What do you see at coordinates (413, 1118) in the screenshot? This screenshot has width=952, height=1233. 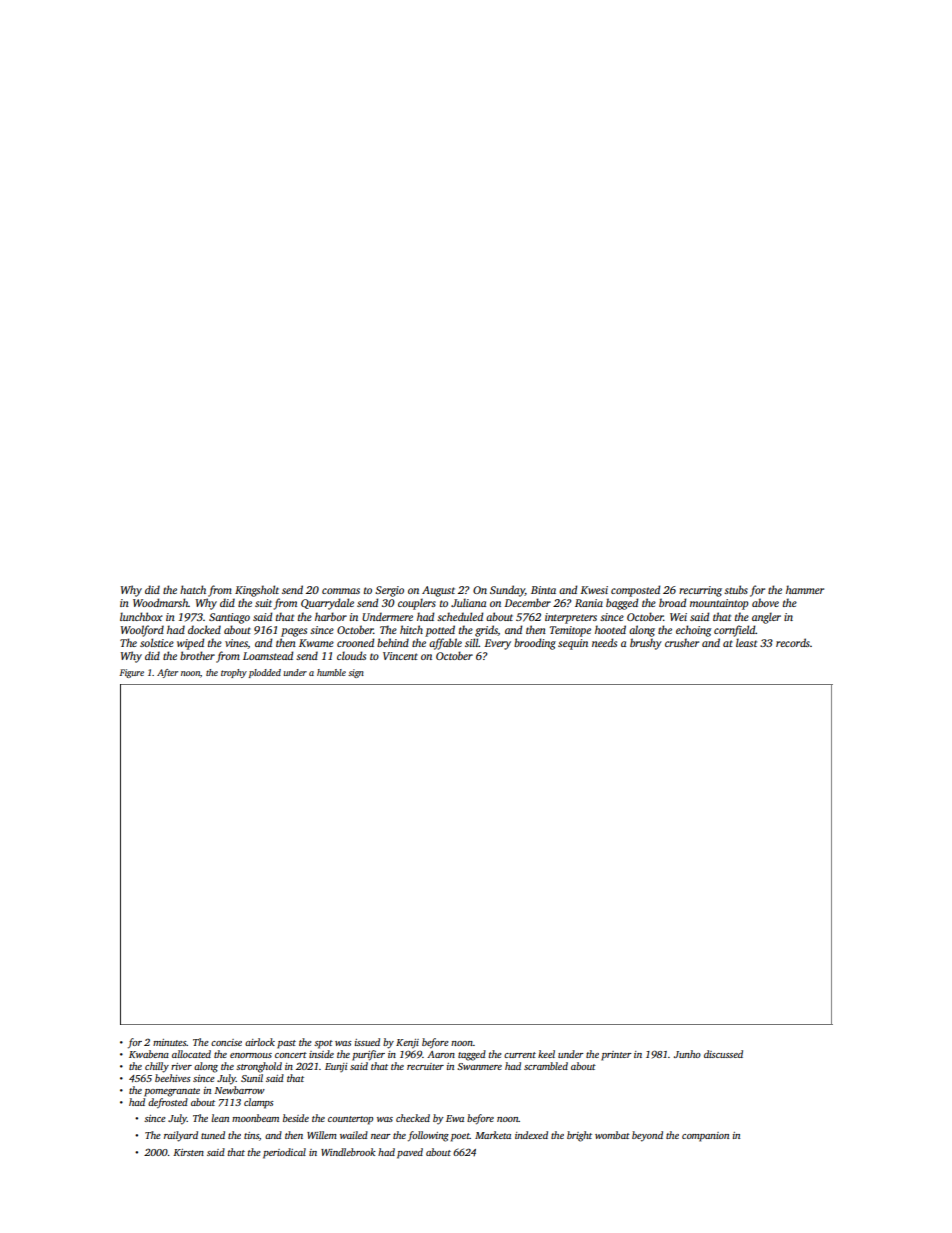 I see `checked` at bounding box center [413, 1118].
